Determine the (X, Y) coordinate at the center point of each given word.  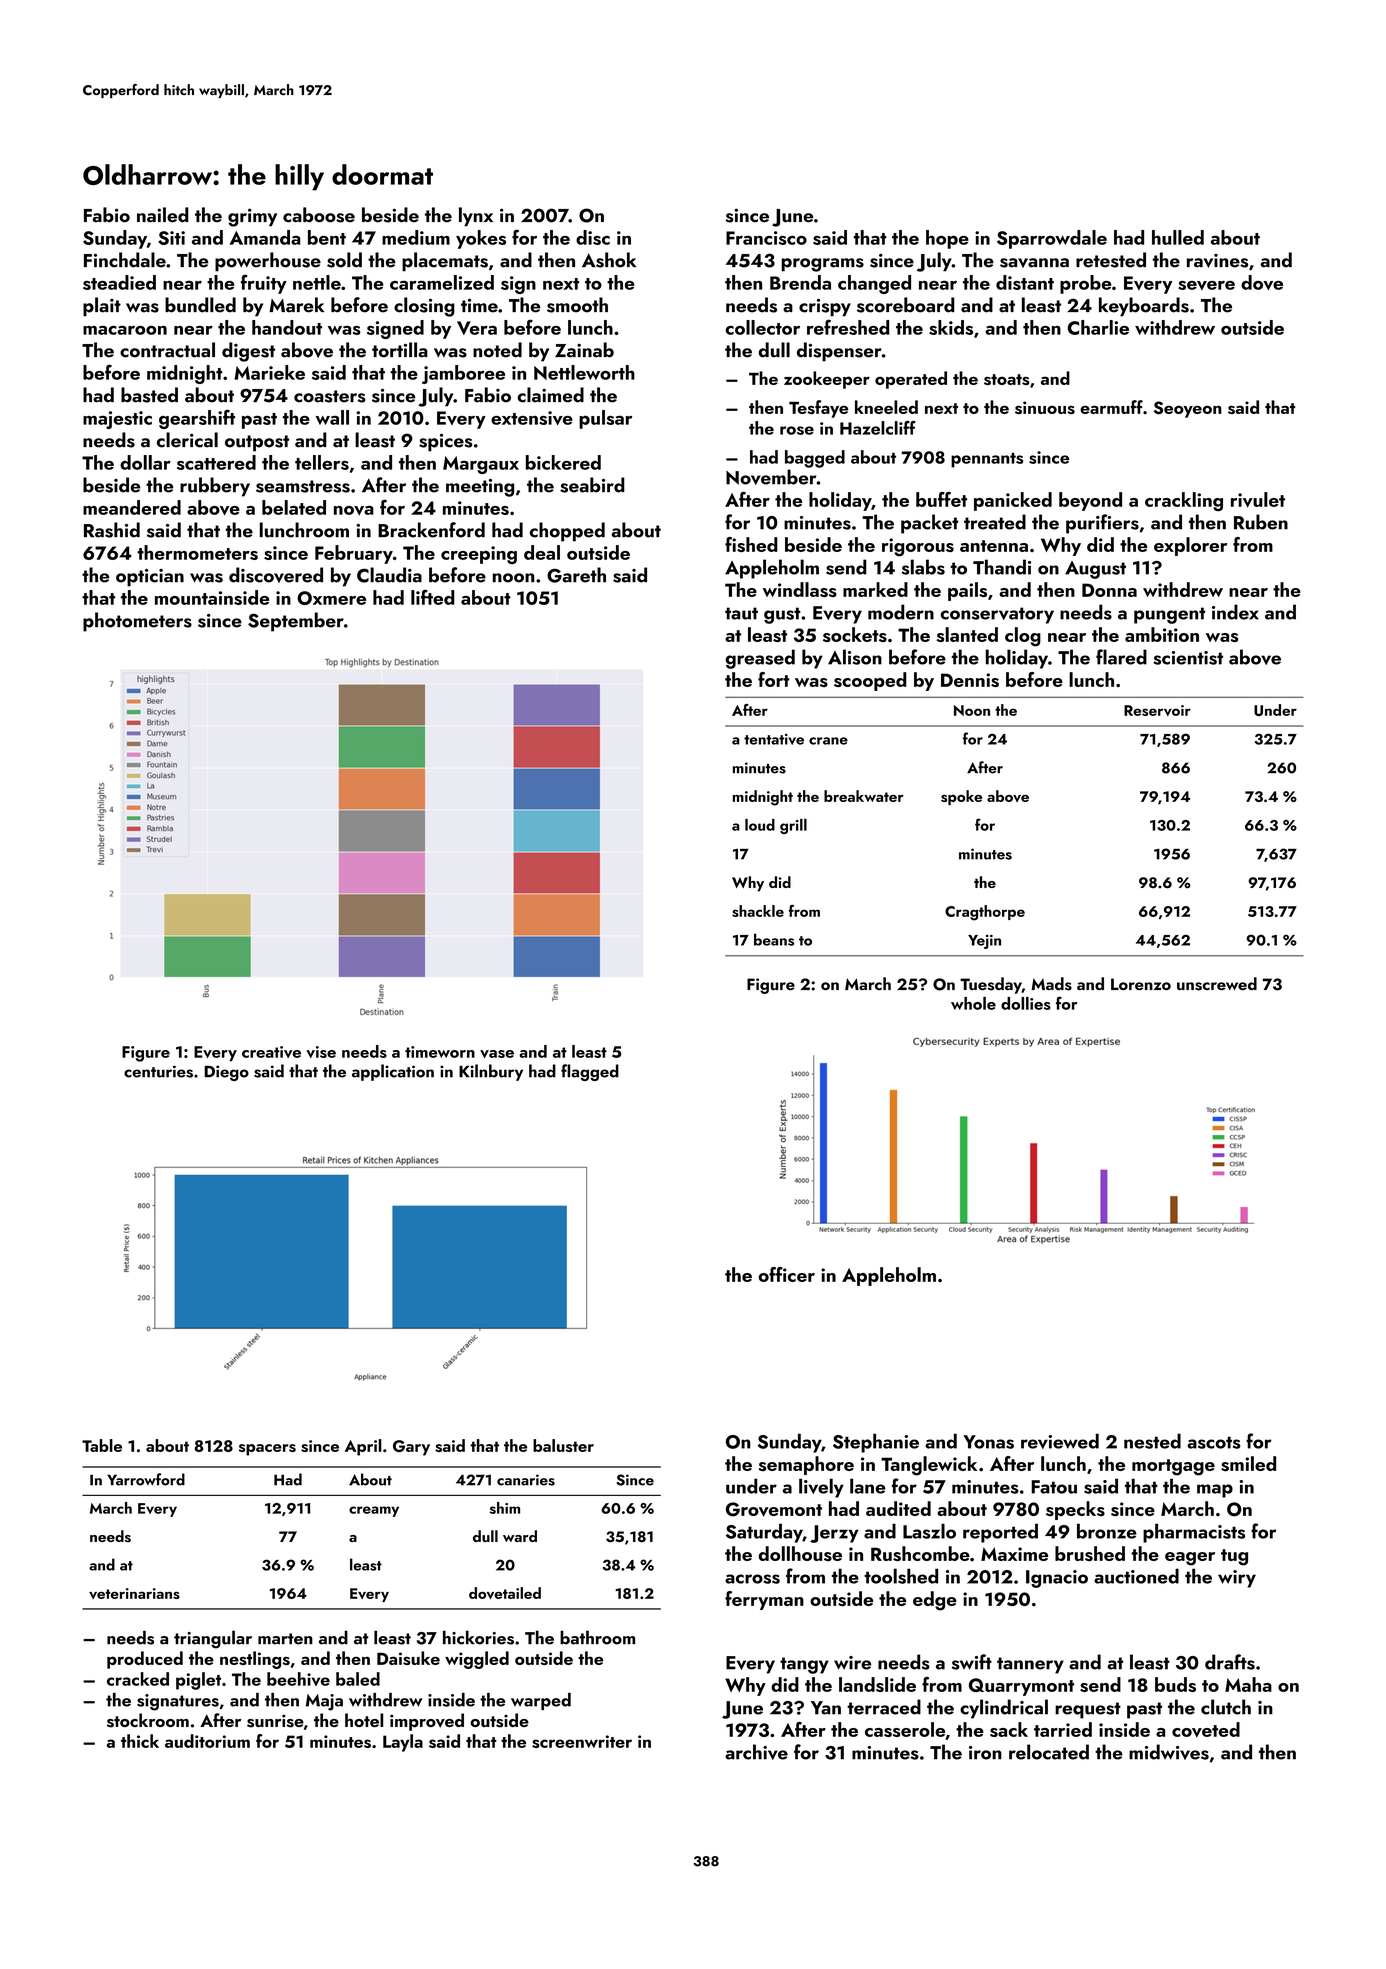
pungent (1170, 615)
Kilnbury (491, 1072)
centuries (158, 1071)
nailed (163, 215)
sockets (855, 634)
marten (285, 1639)
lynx (476, 216)
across (752, 1579)
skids (951, 327)
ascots (1214, 1442)
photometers (137, 622)
